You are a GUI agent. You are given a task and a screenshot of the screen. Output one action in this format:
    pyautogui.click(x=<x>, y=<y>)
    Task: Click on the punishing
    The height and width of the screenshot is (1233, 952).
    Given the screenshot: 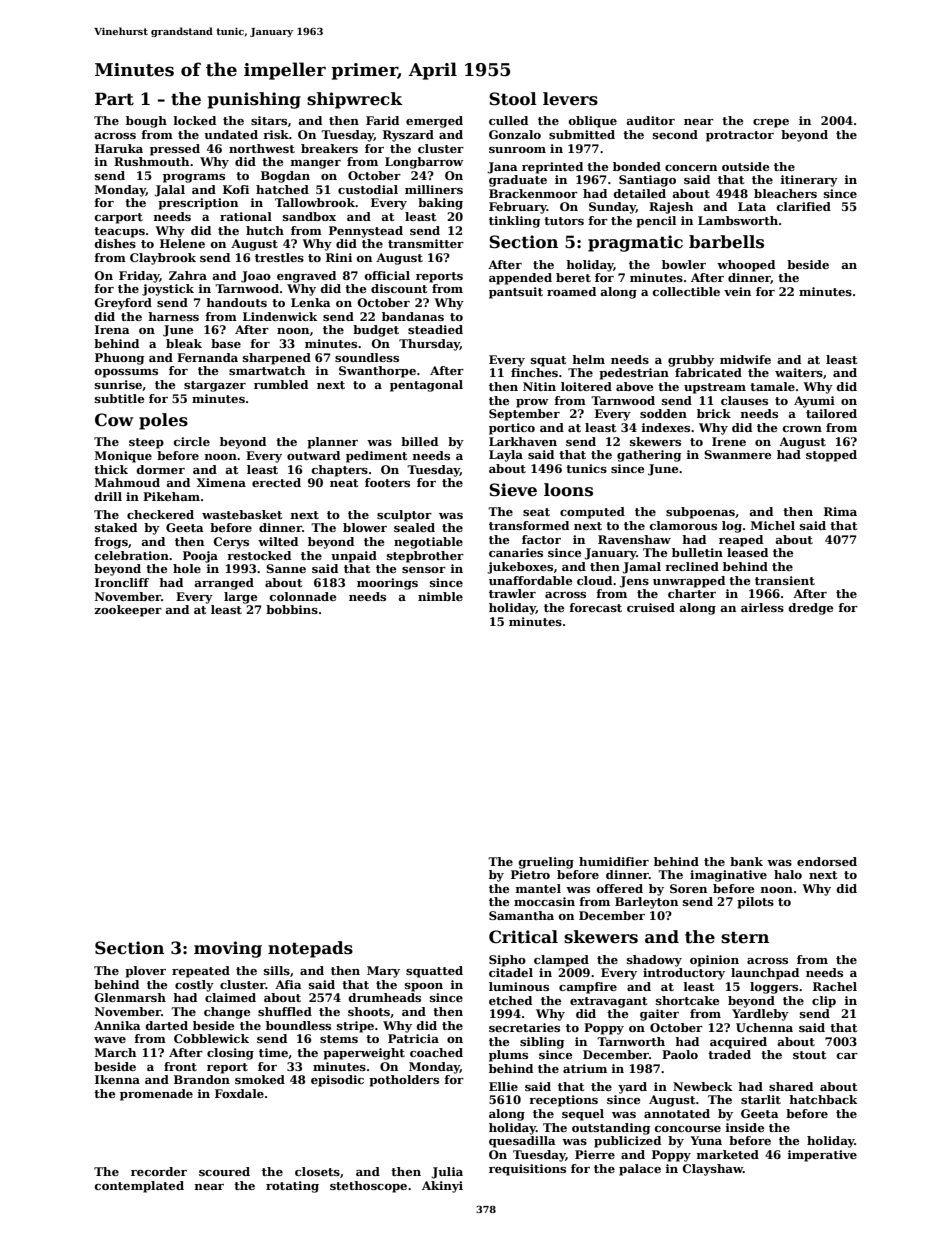 What is the action you would take?
    pyautogui.click(x=254, y=100)
